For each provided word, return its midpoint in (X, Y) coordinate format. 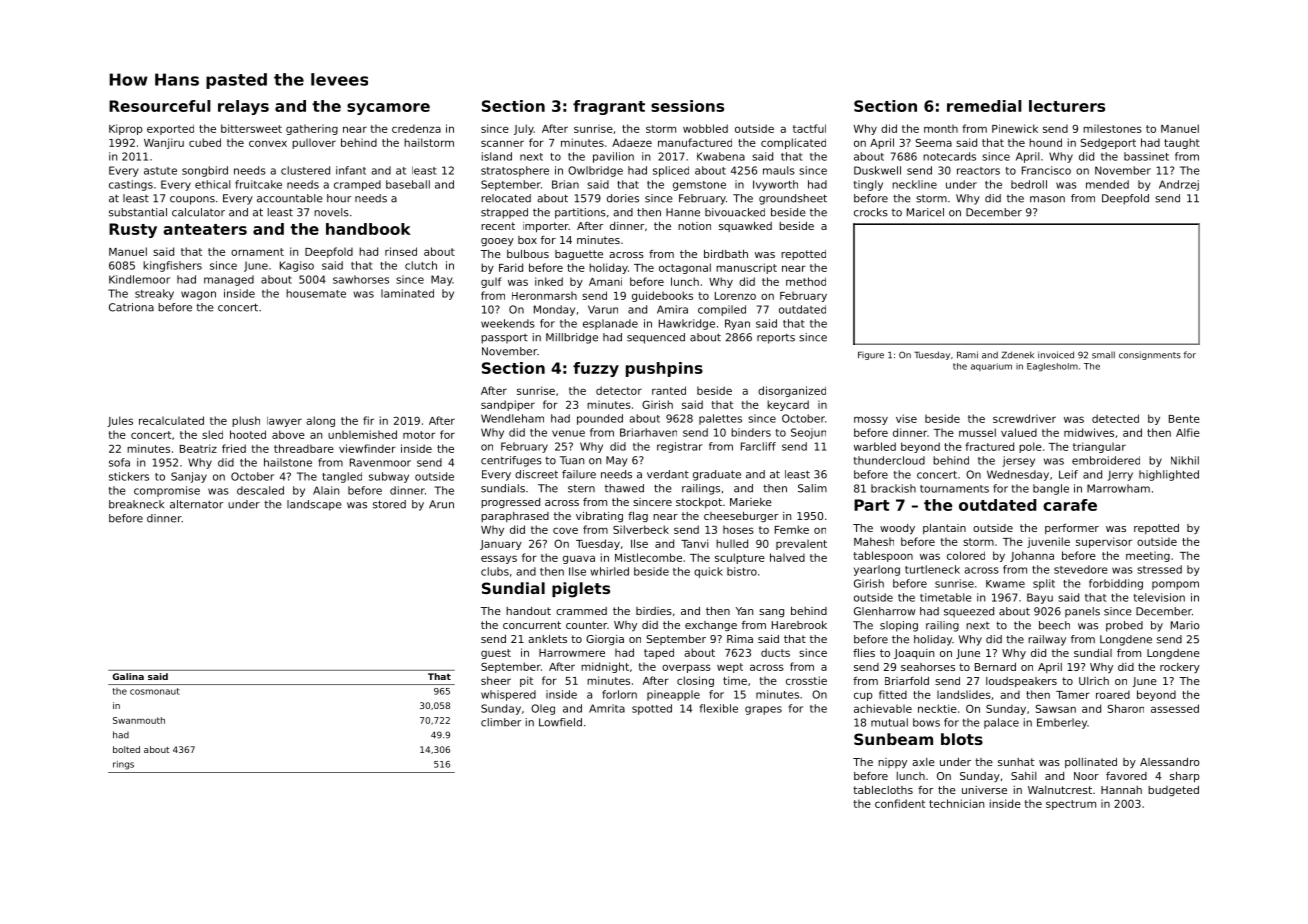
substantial (138, 212)
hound (1045, 142)
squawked (745, 227)
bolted (126, 749)
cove (565, 530)
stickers (129, 476)
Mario (1185, 625)
